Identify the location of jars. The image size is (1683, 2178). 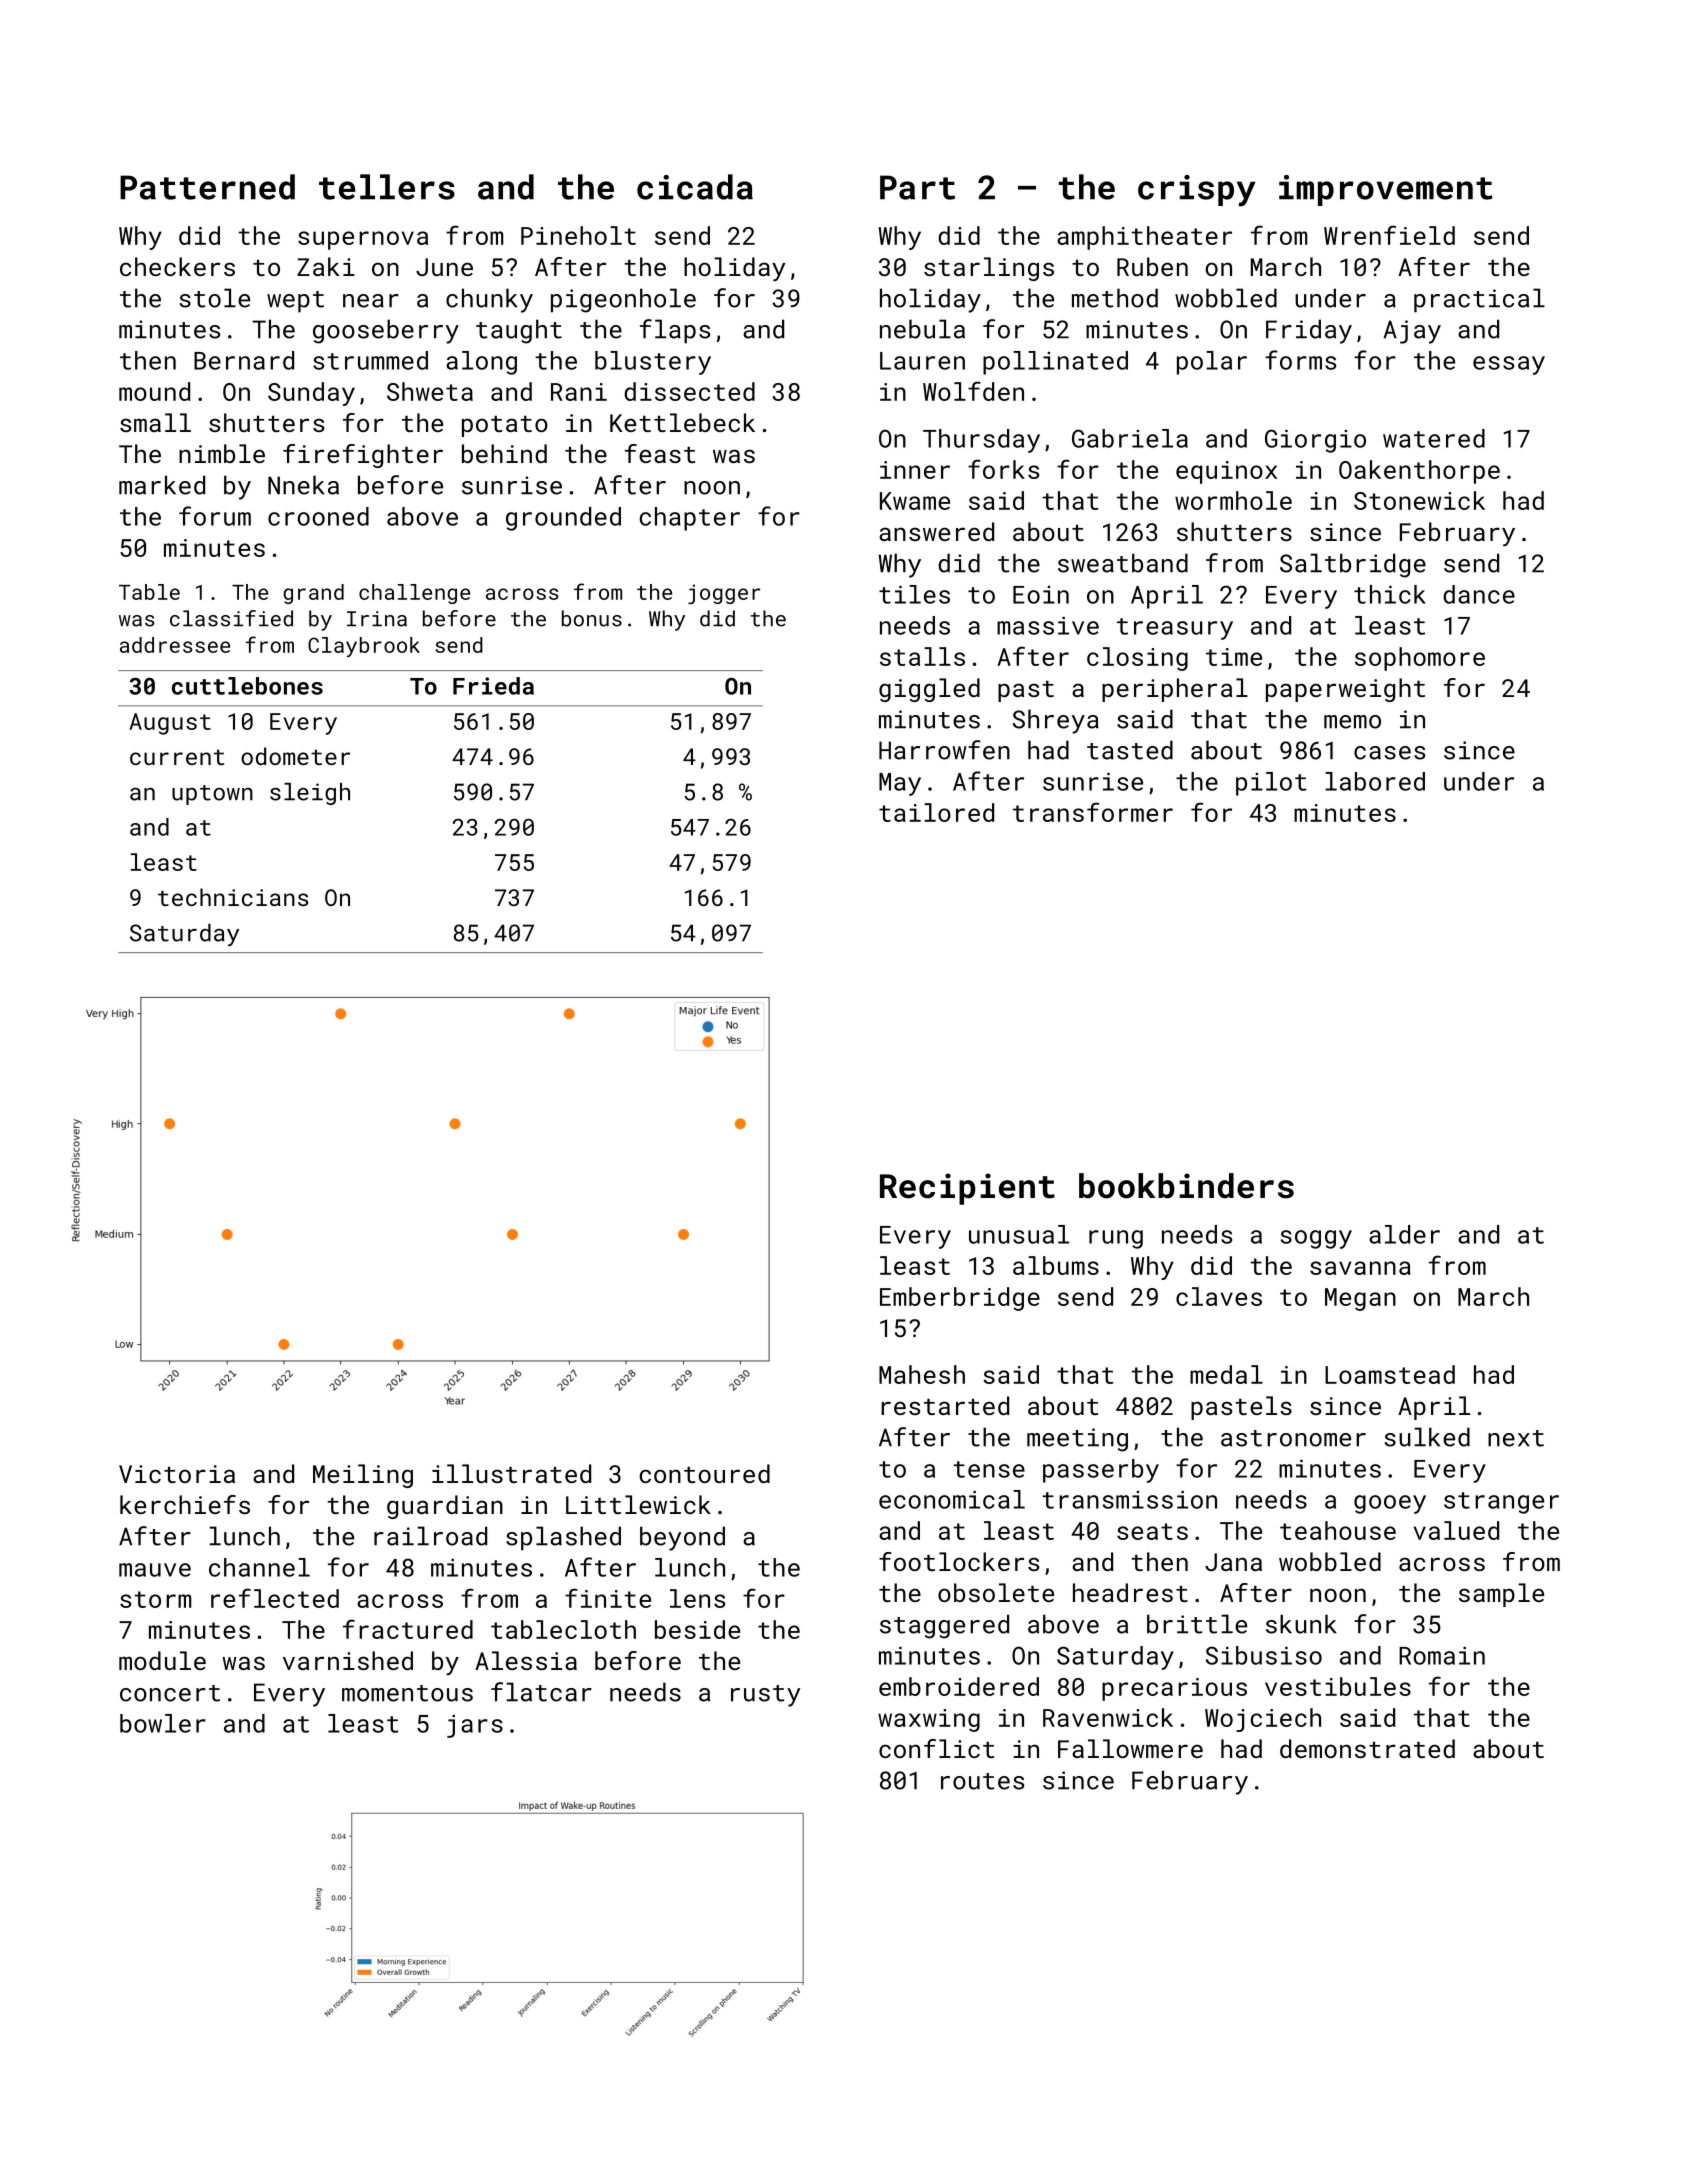
(475, 1726).
